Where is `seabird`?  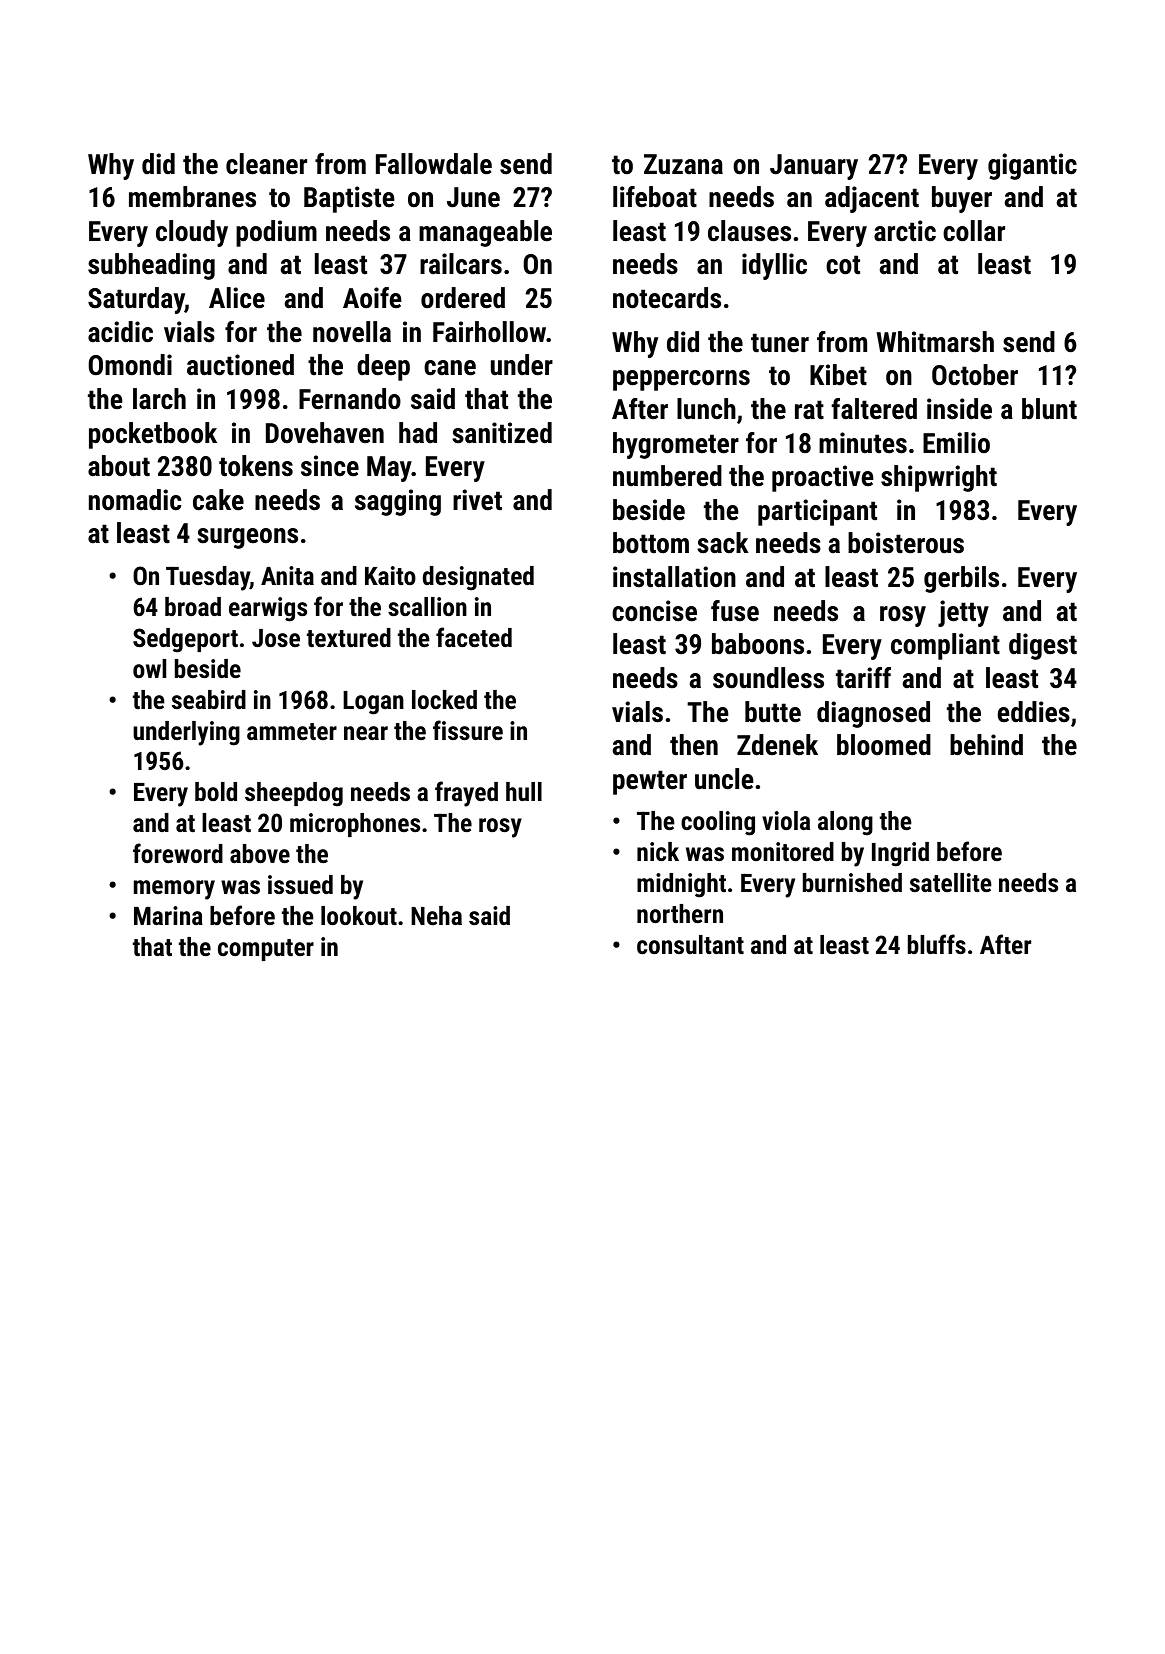 seabird is located at coordinates (209, 699).
